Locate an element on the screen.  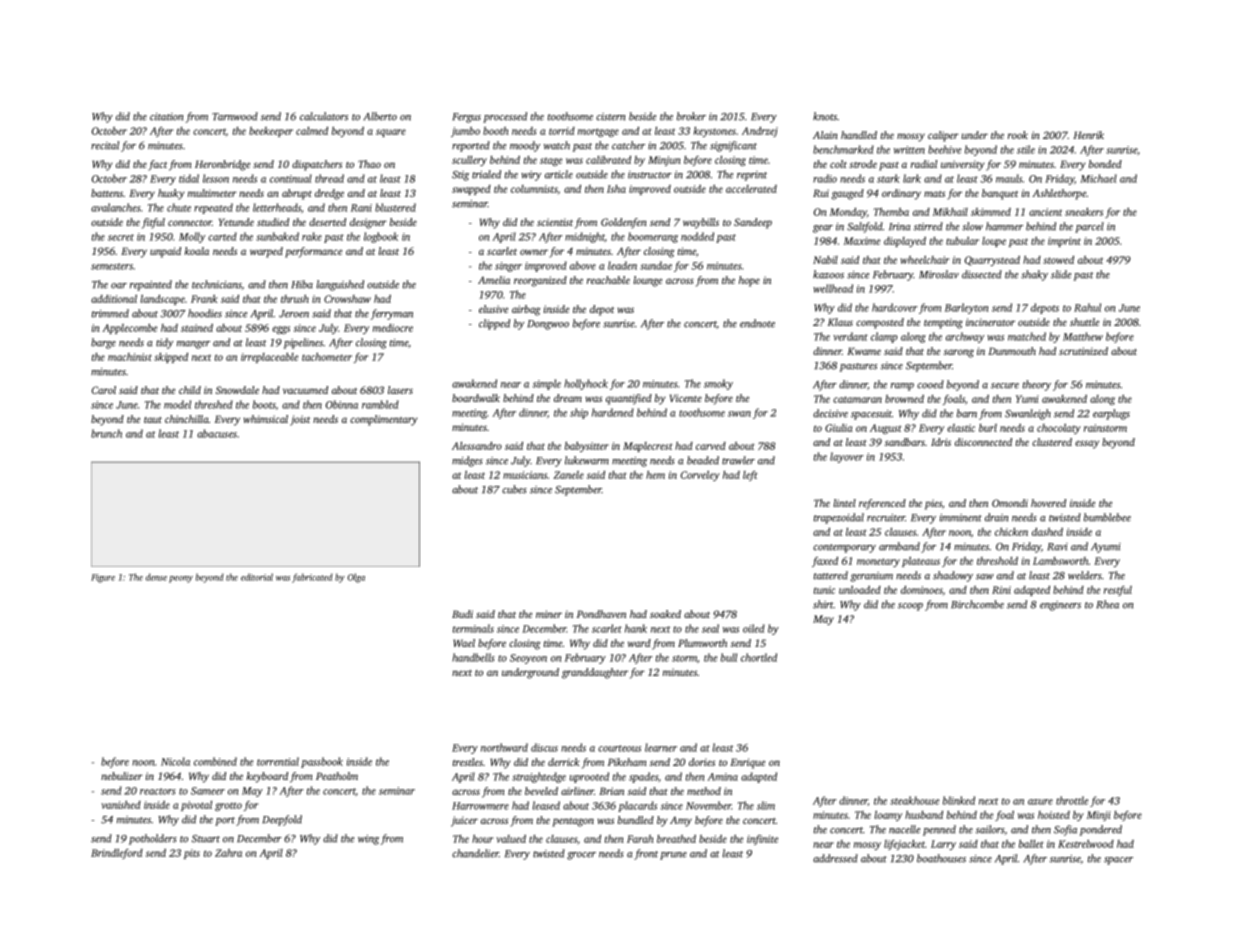
lintel is located at coordinates (845, 503).
